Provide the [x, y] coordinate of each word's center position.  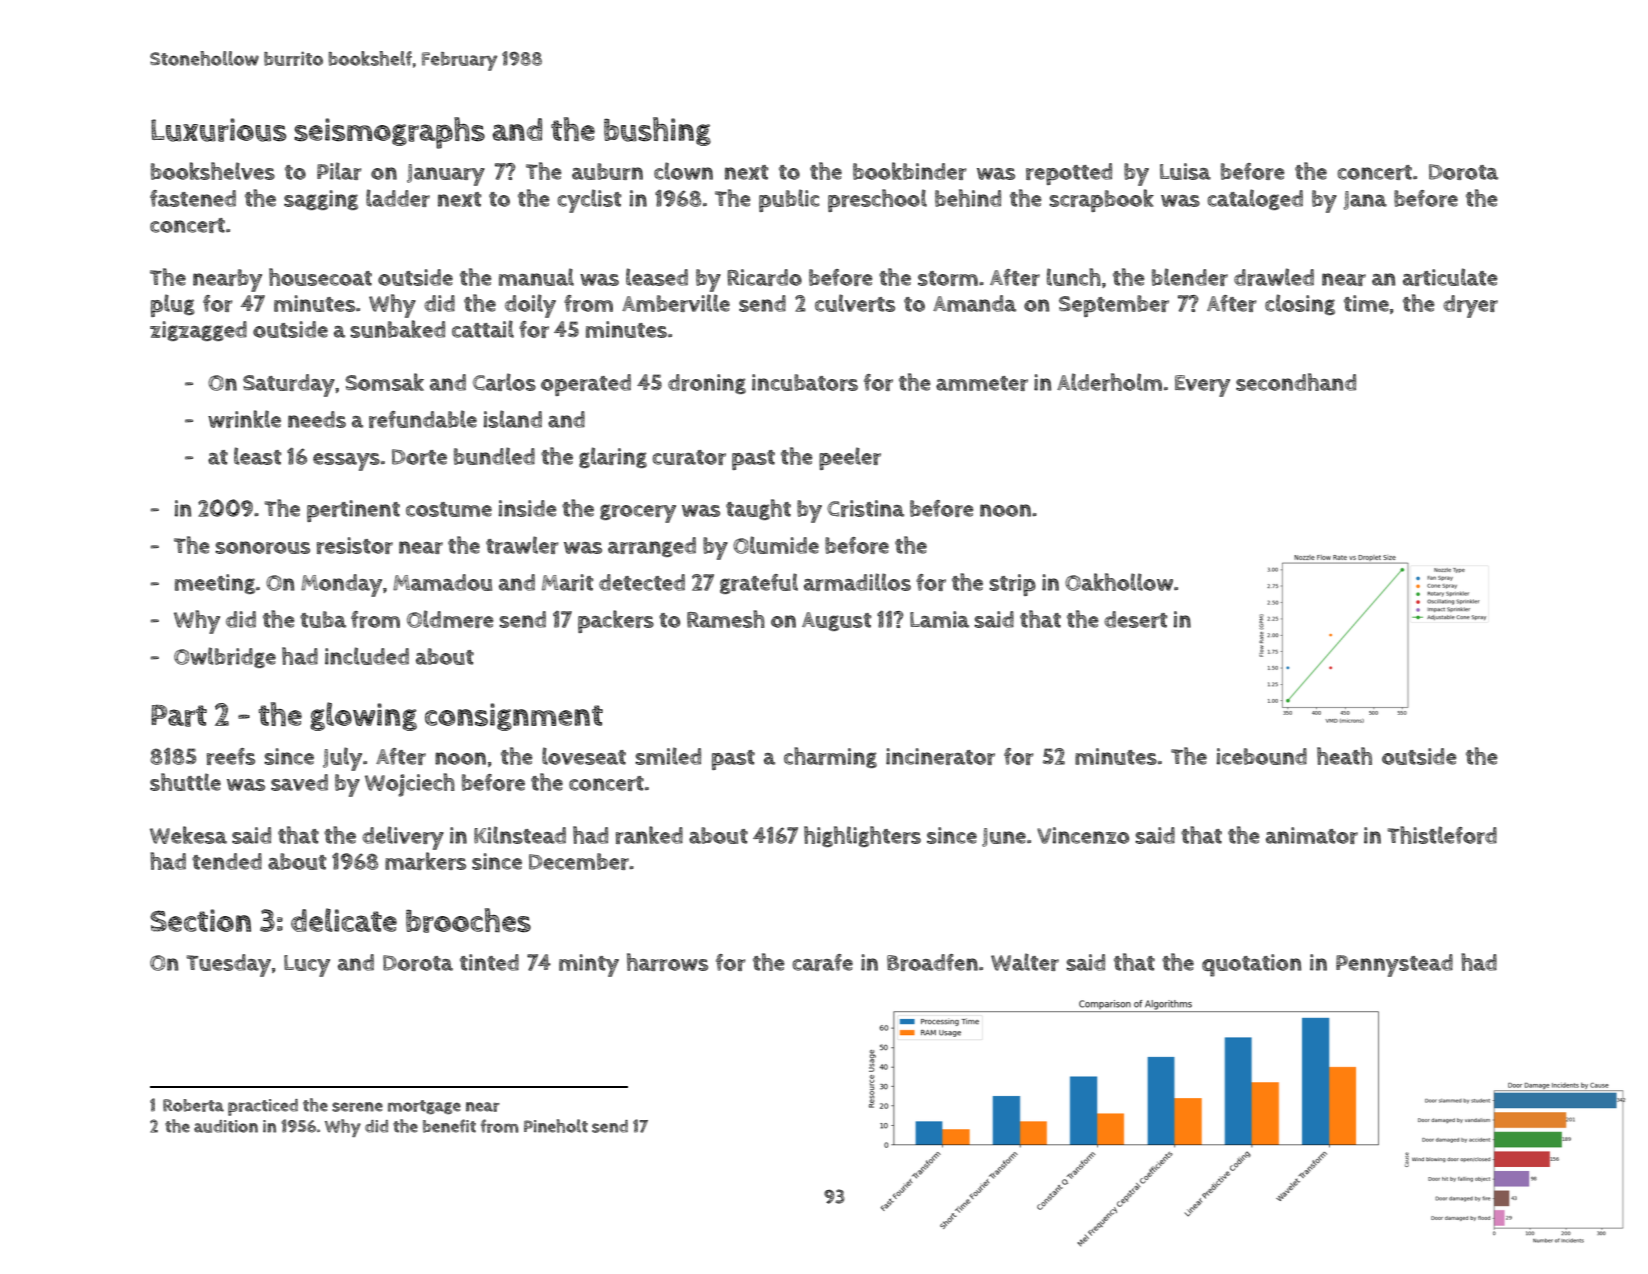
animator [1312, 835]
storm [948, 278]
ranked [649, 835]
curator [689, 457]
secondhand [1296, 382]
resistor [355, 545]
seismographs [389, 133]
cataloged [1255, 199]
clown [683, 171]
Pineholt [556, 1126]
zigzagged [198, 331]
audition [226, 1126]
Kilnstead [520, 835]
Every [1202, 386]
